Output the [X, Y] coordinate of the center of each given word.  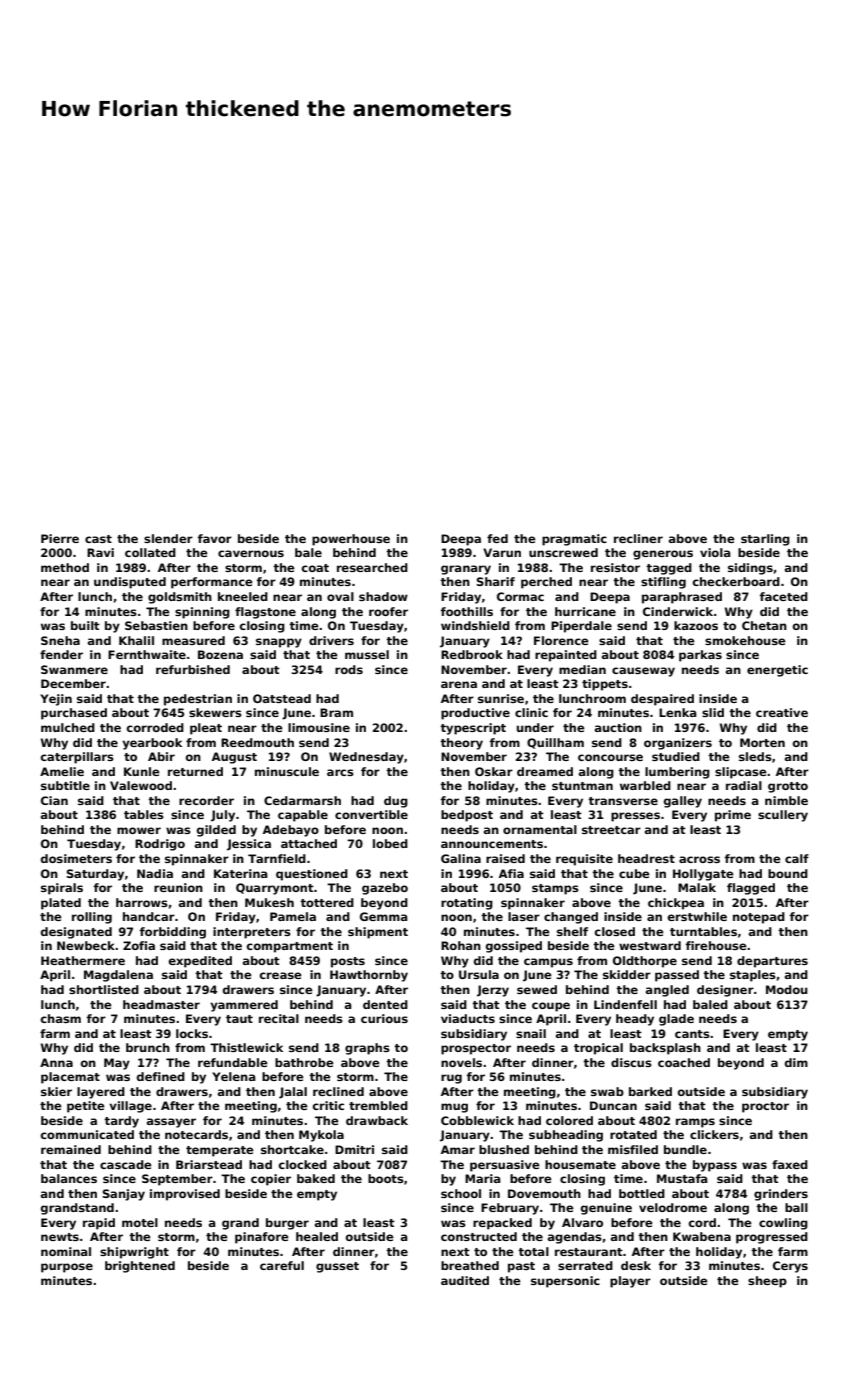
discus [631, 1062]
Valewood [141, 785]
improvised [185, 1195]
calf [797, 858]
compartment [290, 947]
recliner [638, 538]
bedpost [467, 816]
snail [531, 1033]
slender [168, 538]
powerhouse [351, 540]
